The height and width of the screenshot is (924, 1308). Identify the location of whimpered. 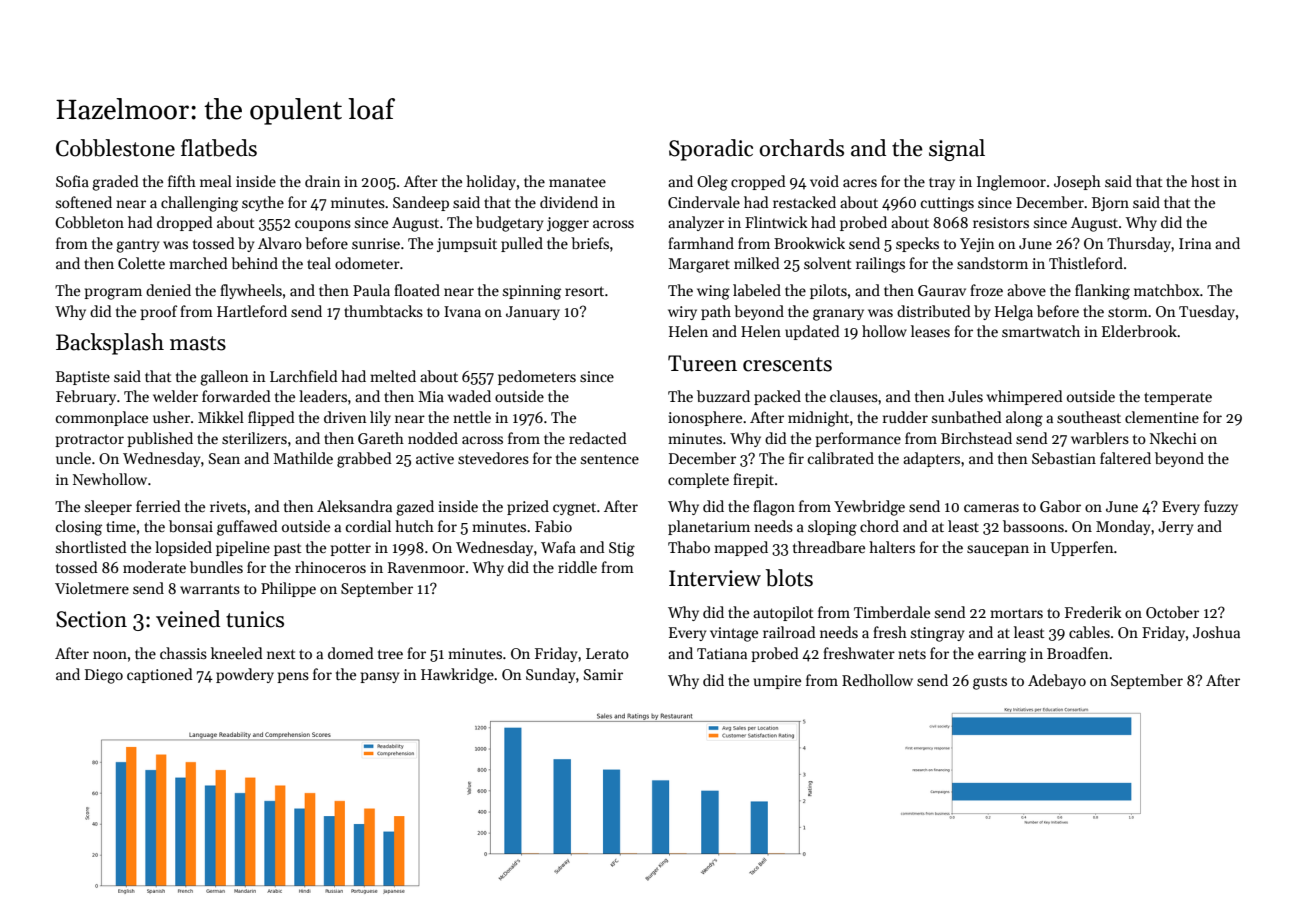
(1025, 397).
